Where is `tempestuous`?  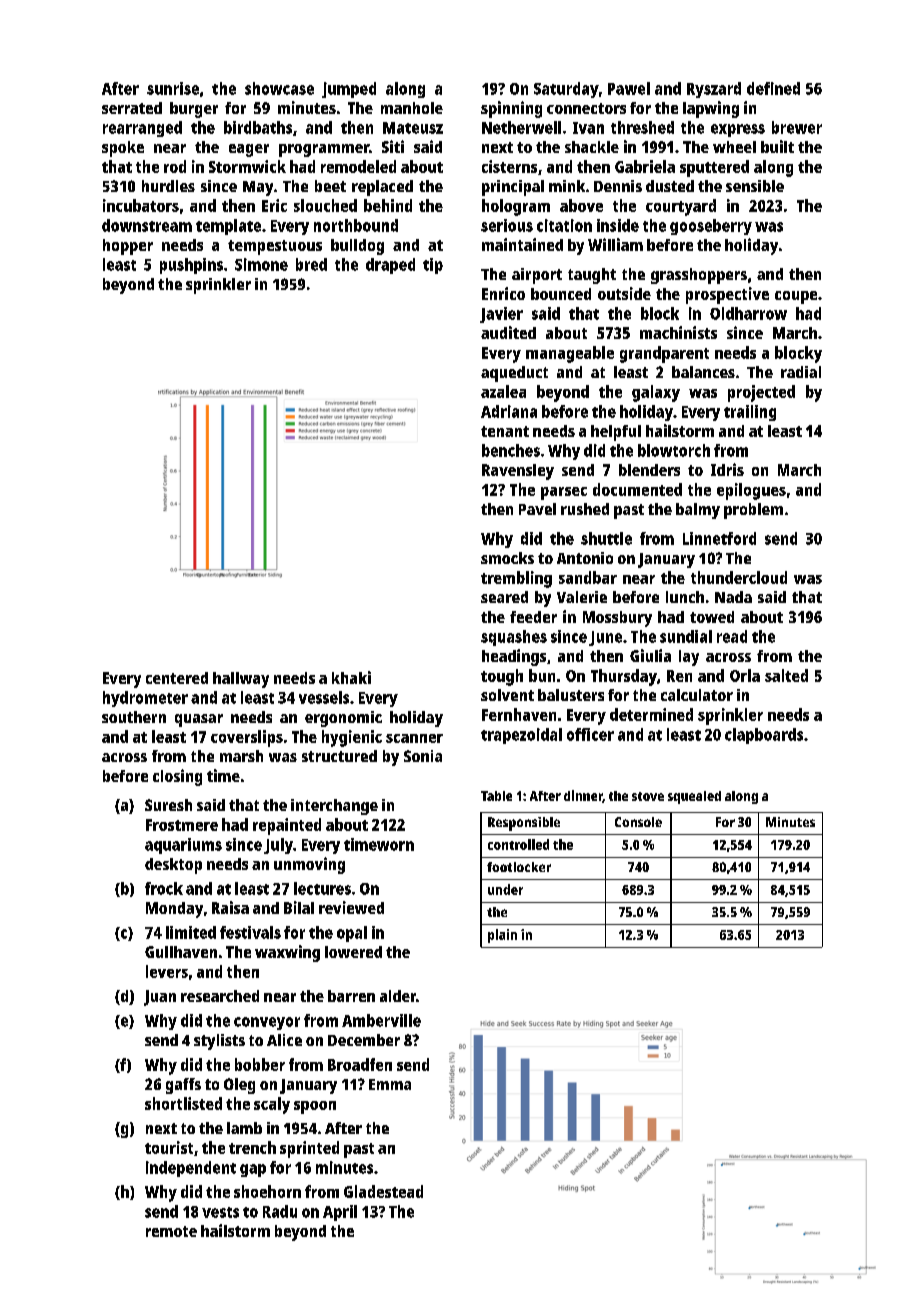
tempestuous is located at coordinates (275, 247).
